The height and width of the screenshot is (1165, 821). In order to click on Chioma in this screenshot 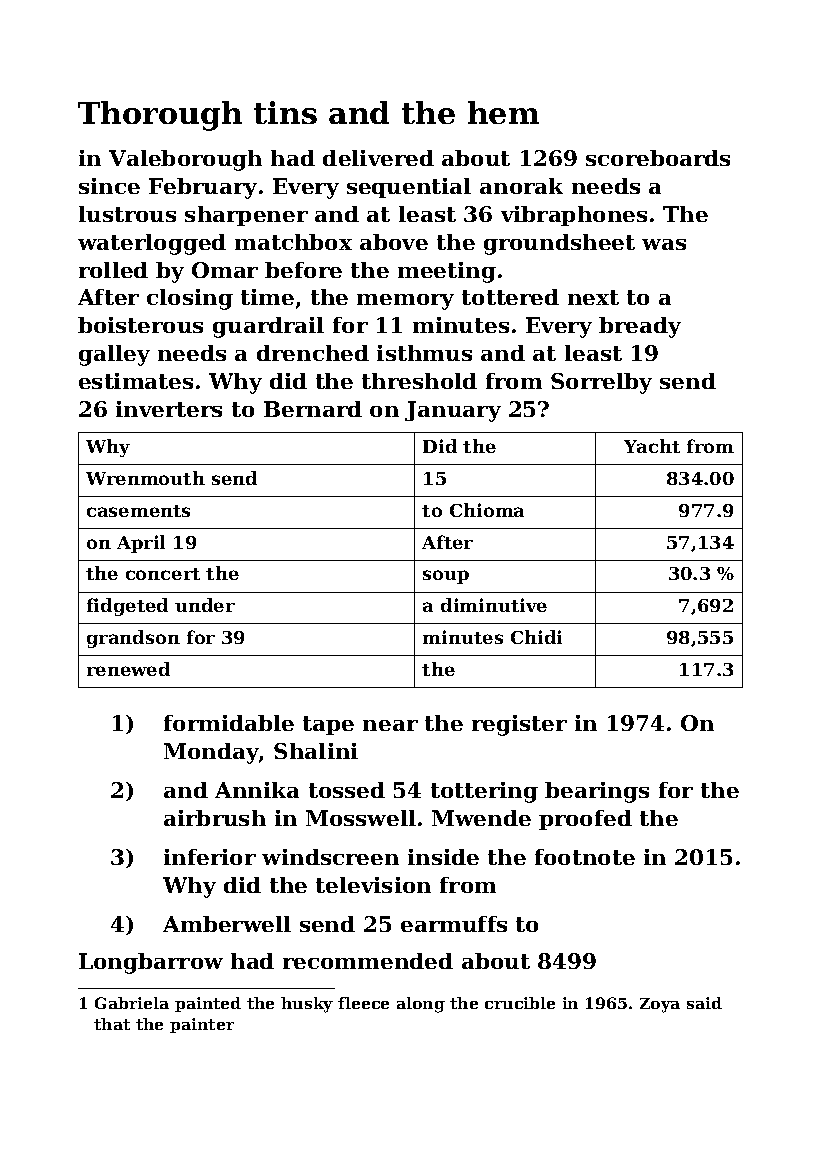, I will do `click(487, 510)`.
